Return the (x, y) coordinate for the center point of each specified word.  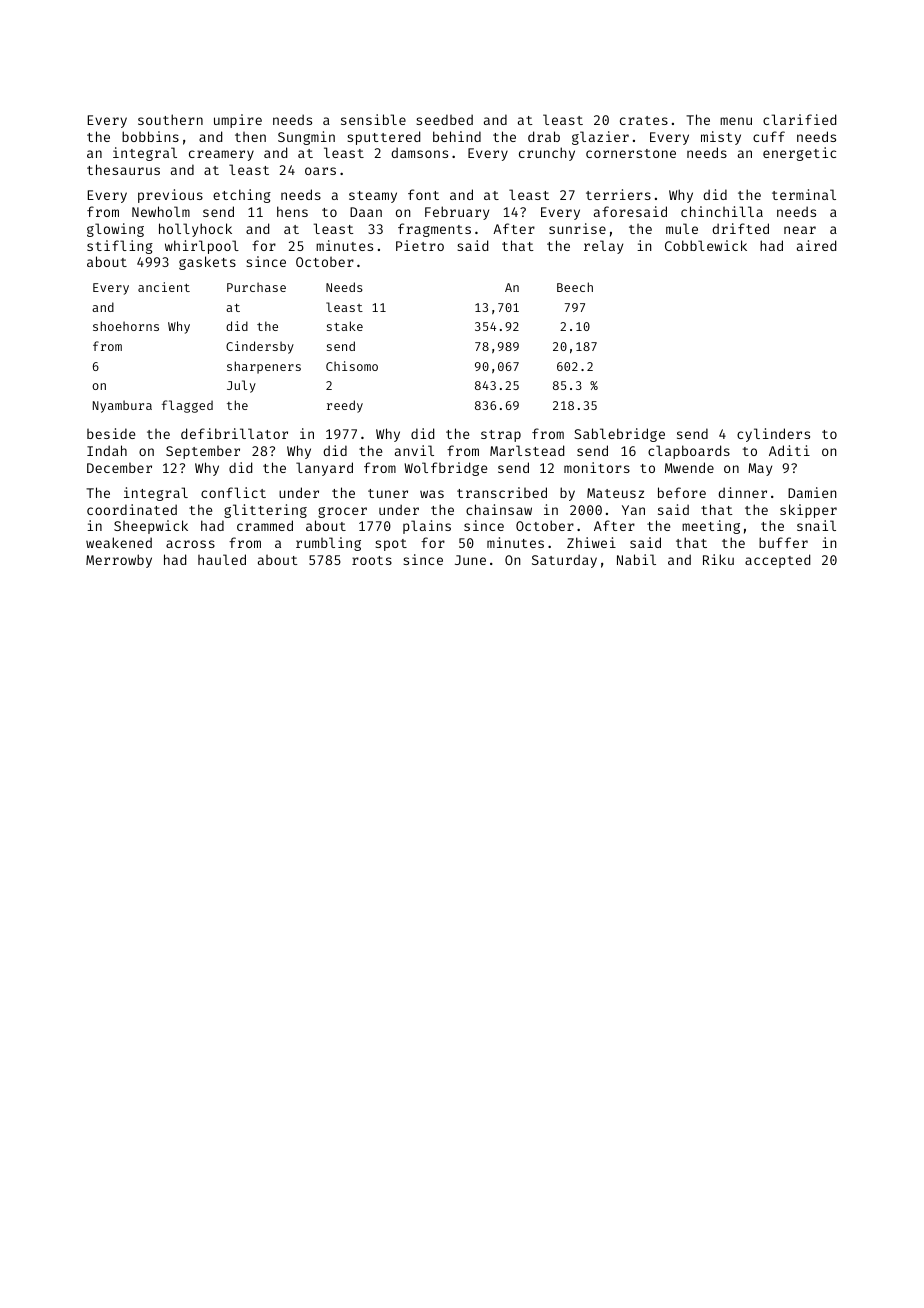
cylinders (773, 435)
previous (170, 196)
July (241, 386)
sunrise (577, 228)
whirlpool (202, 247)
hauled (222, 559)
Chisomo (352, 366)
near (800, 230)
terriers (618, 194)
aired (816, 245)
